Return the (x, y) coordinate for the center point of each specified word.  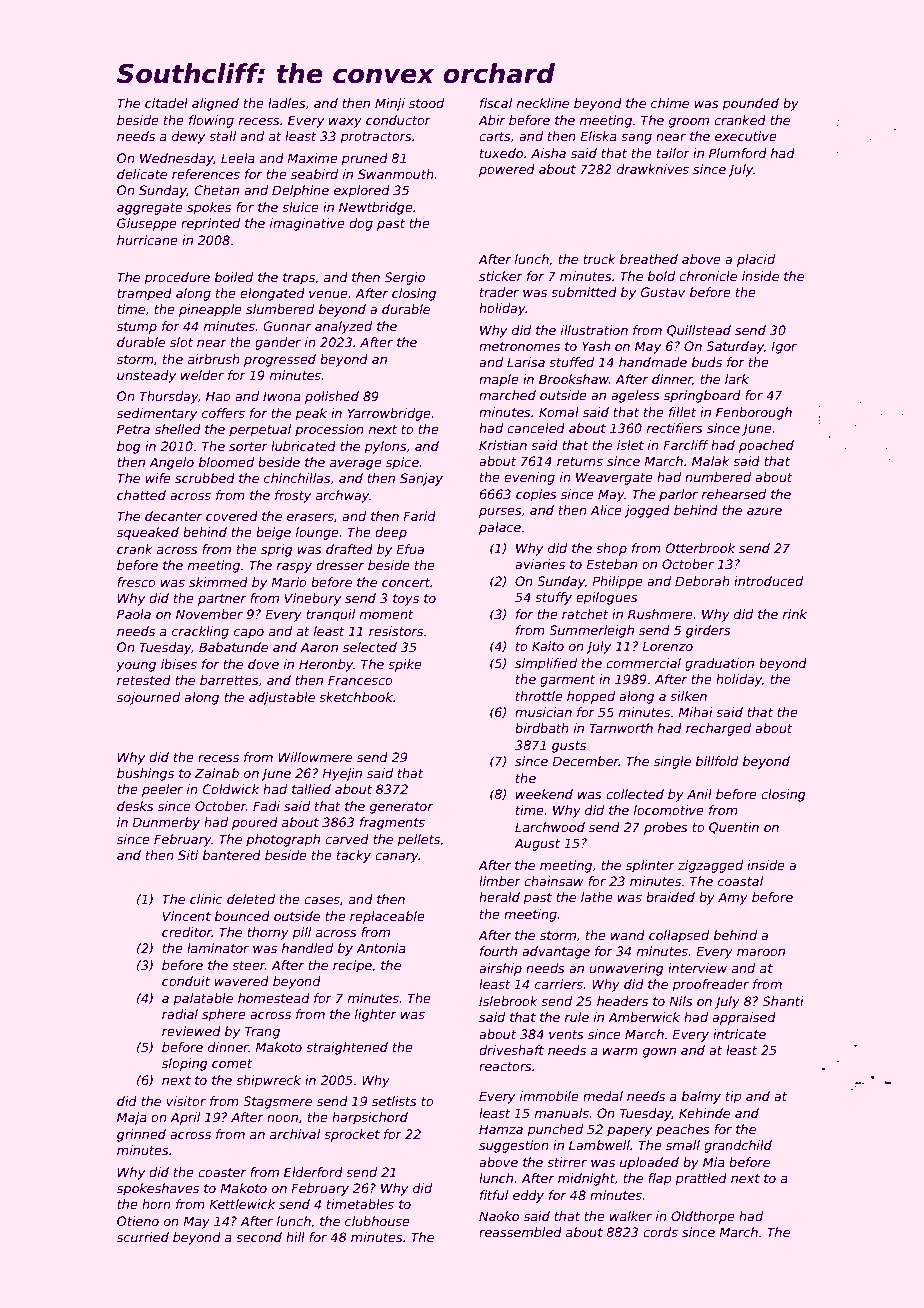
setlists (394, 1101)
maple (499, 380)
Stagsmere (277, 1102)
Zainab (216, 773)
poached (766, 446)
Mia (714, 1162)
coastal (740, 881)
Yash (596, 346)
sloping (185, 1064)
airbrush (214, 359)
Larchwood (550, 827)
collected (635, 794)
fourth (498, 951)
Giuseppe (147, 224)
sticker (501, 276)
